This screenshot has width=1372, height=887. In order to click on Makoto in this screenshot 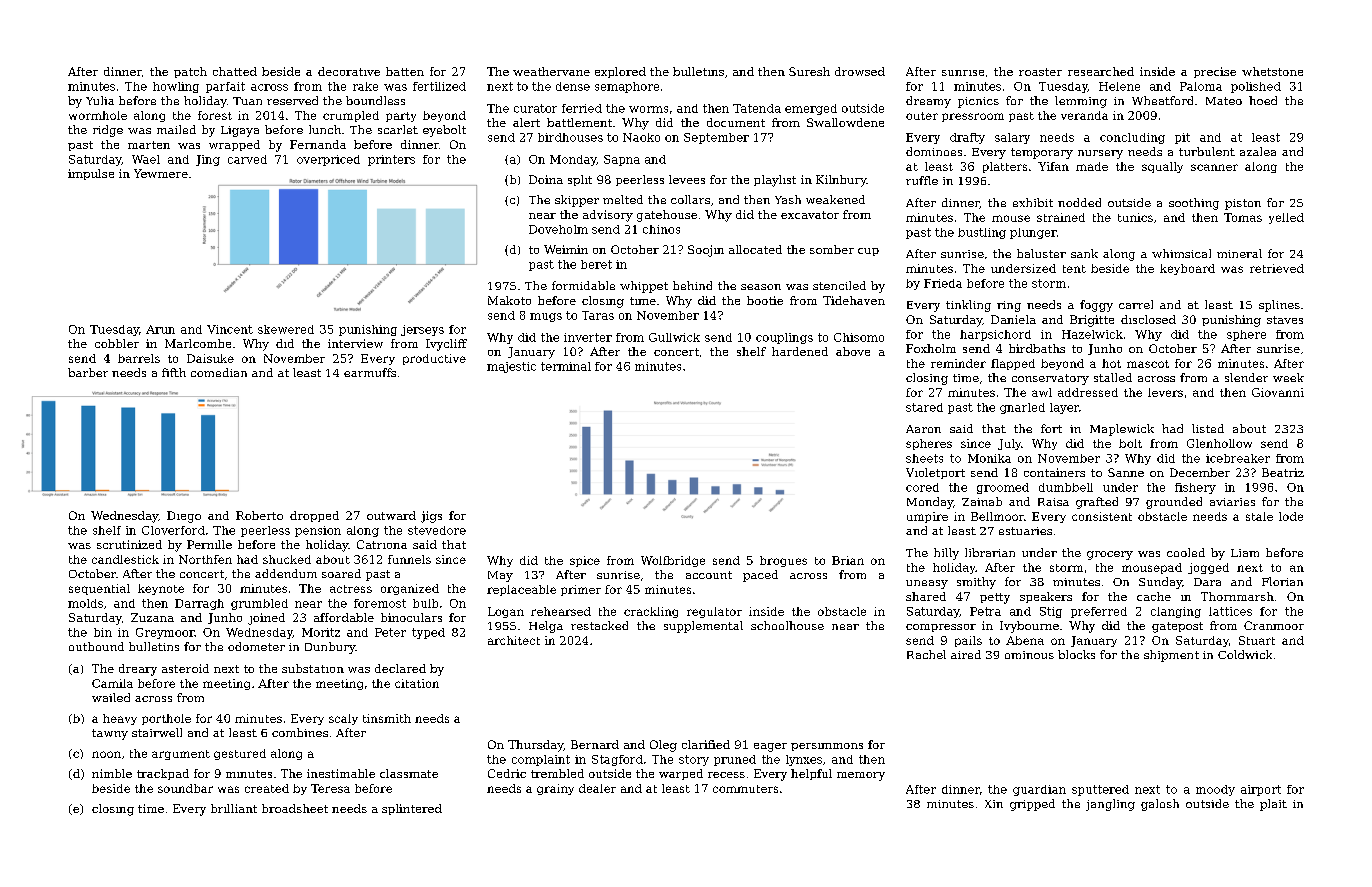, I will do `click(509, 300)`.
